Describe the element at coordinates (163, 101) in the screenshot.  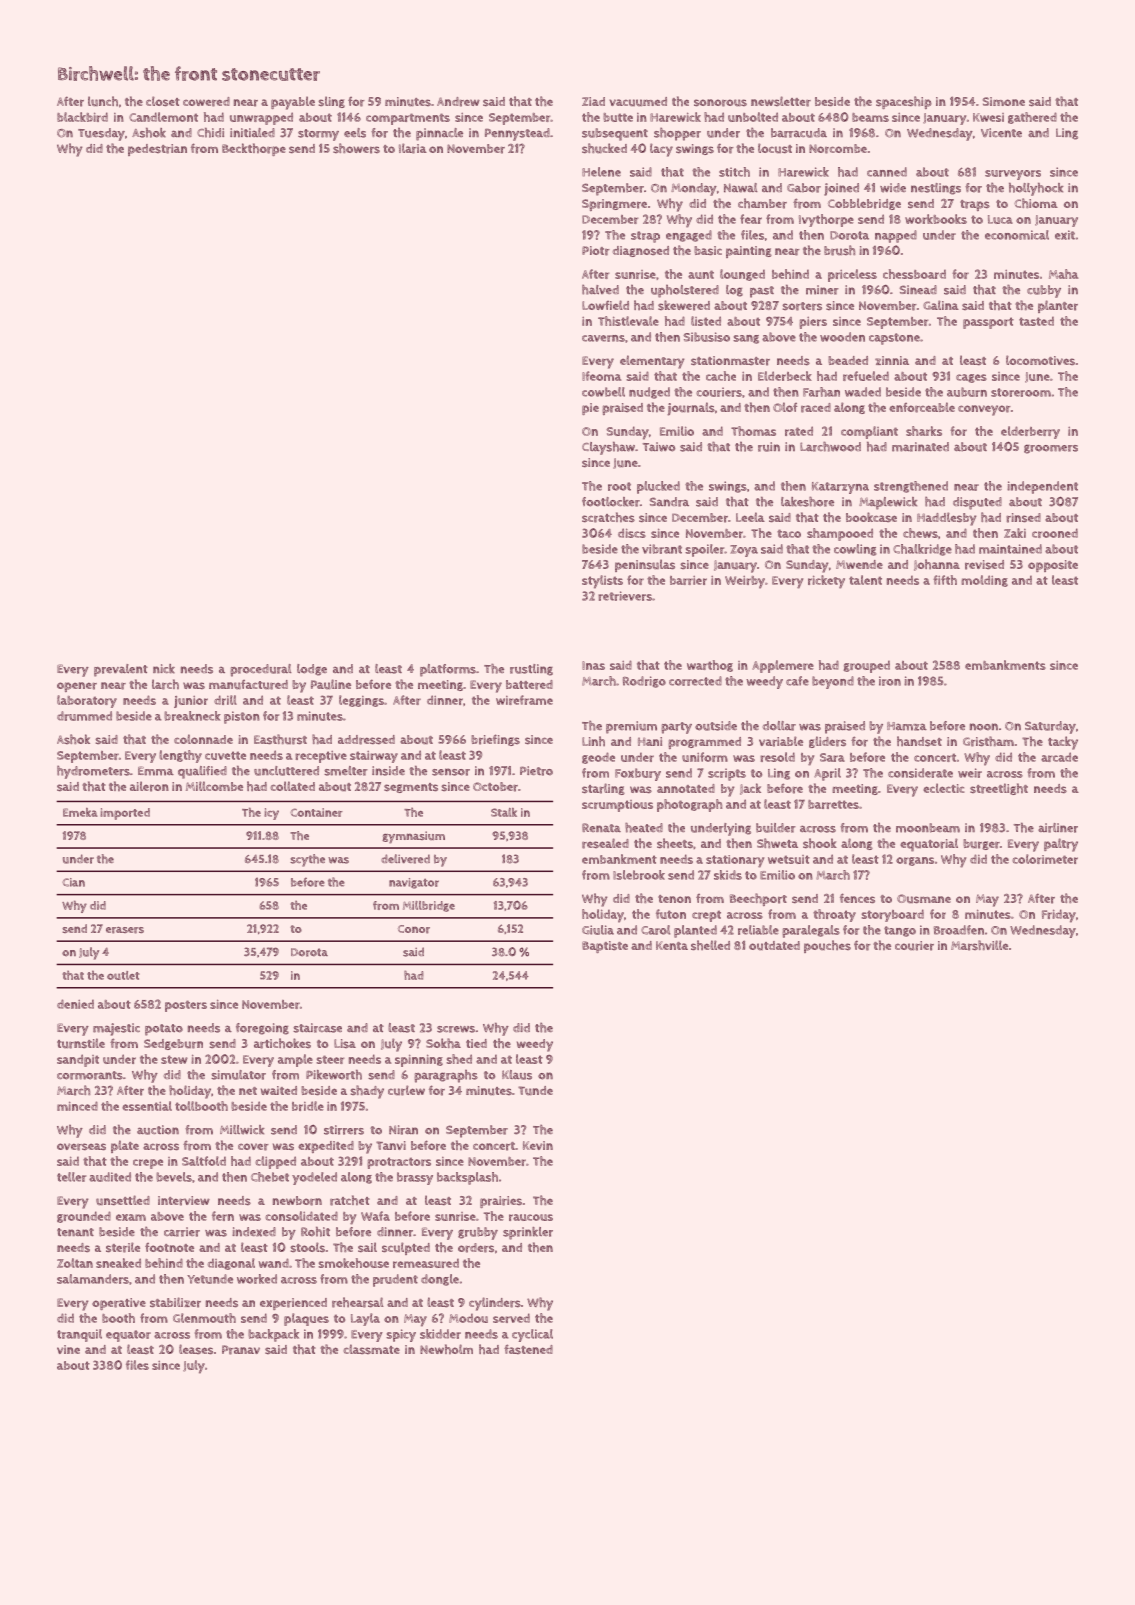
I see `closet` at that location.
